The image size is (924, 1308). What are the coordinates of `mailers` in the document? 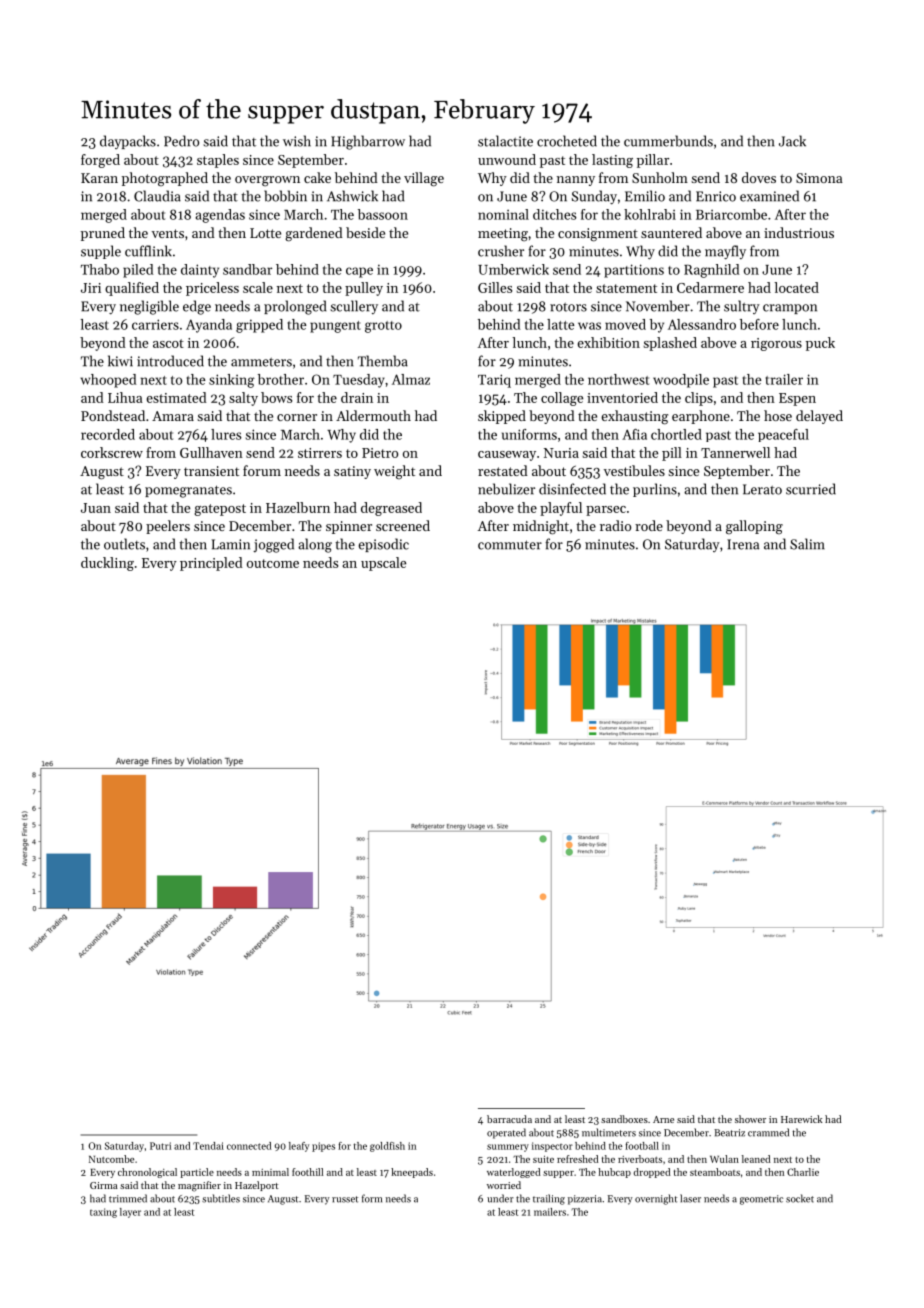 It's located at (550, 1212).
